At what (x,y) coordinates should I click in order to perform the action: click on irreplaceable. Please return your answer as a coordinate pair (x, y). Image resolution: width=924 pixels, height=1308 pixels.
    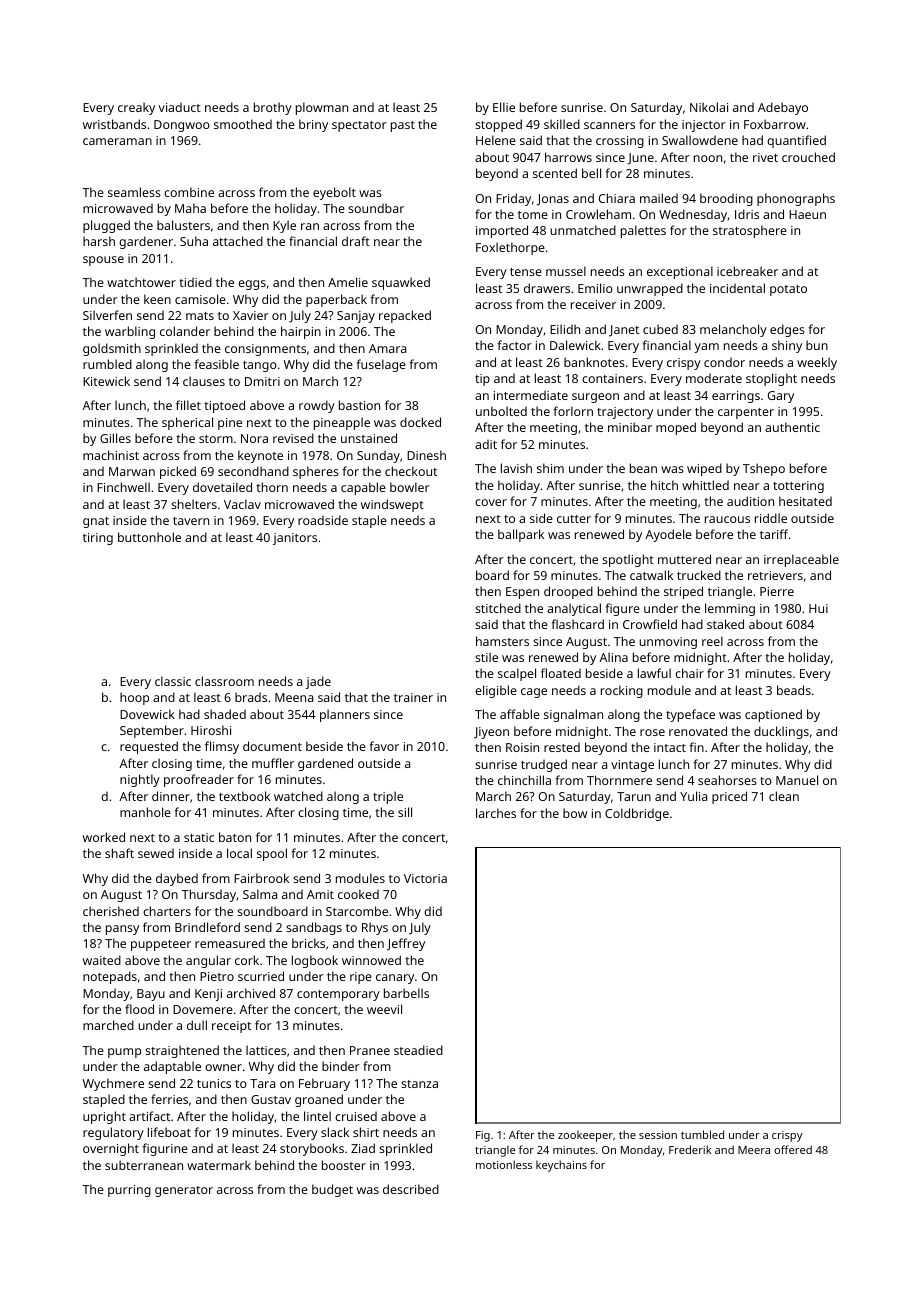
    Looking at the image, I should click on (801, 560).
